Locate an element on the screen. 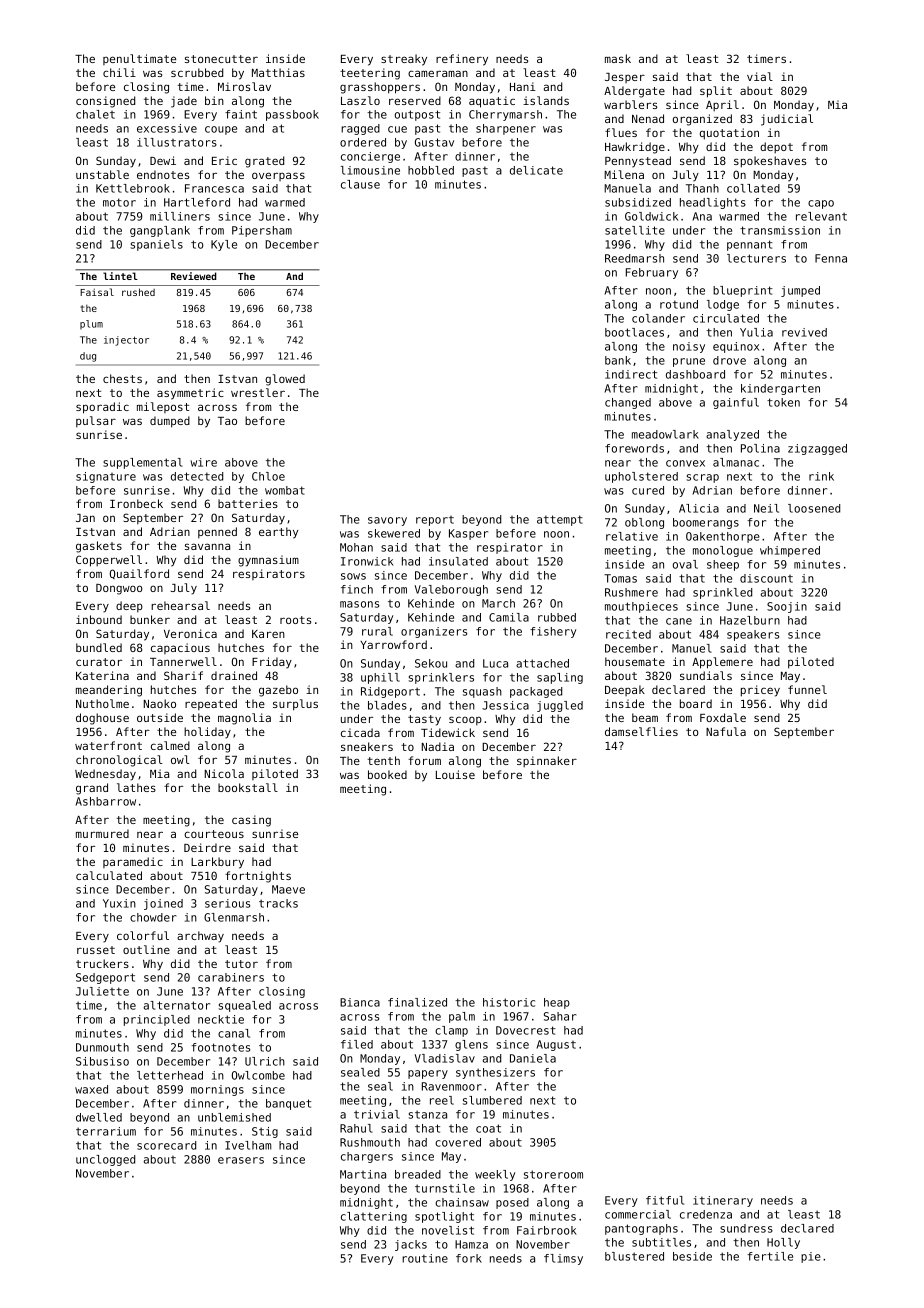 The width and height of the screenshot is (924, 1308). split is located at coordinates (716, 92).
